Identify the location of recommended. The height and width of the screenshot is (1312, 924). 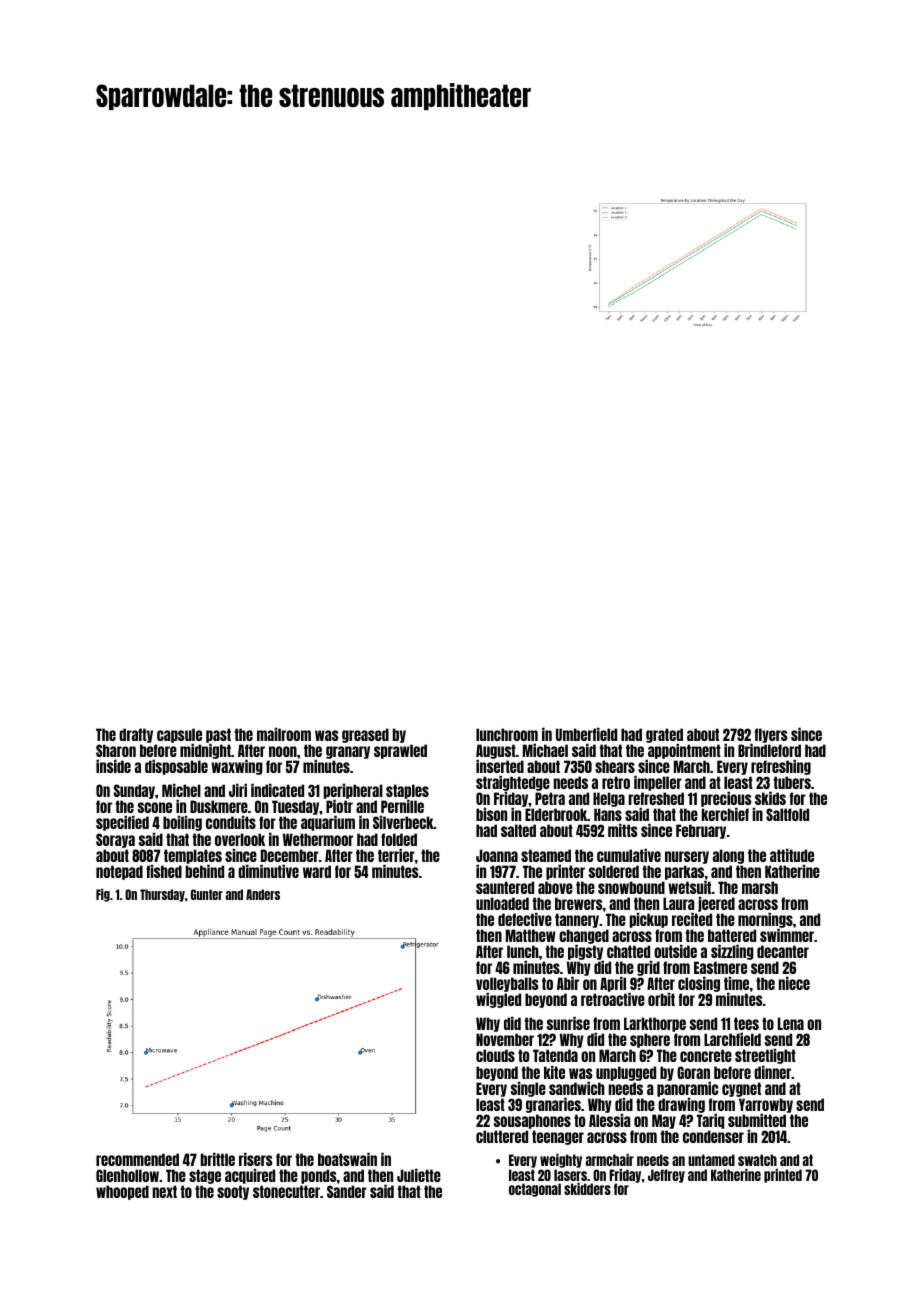
(137, 1159).
